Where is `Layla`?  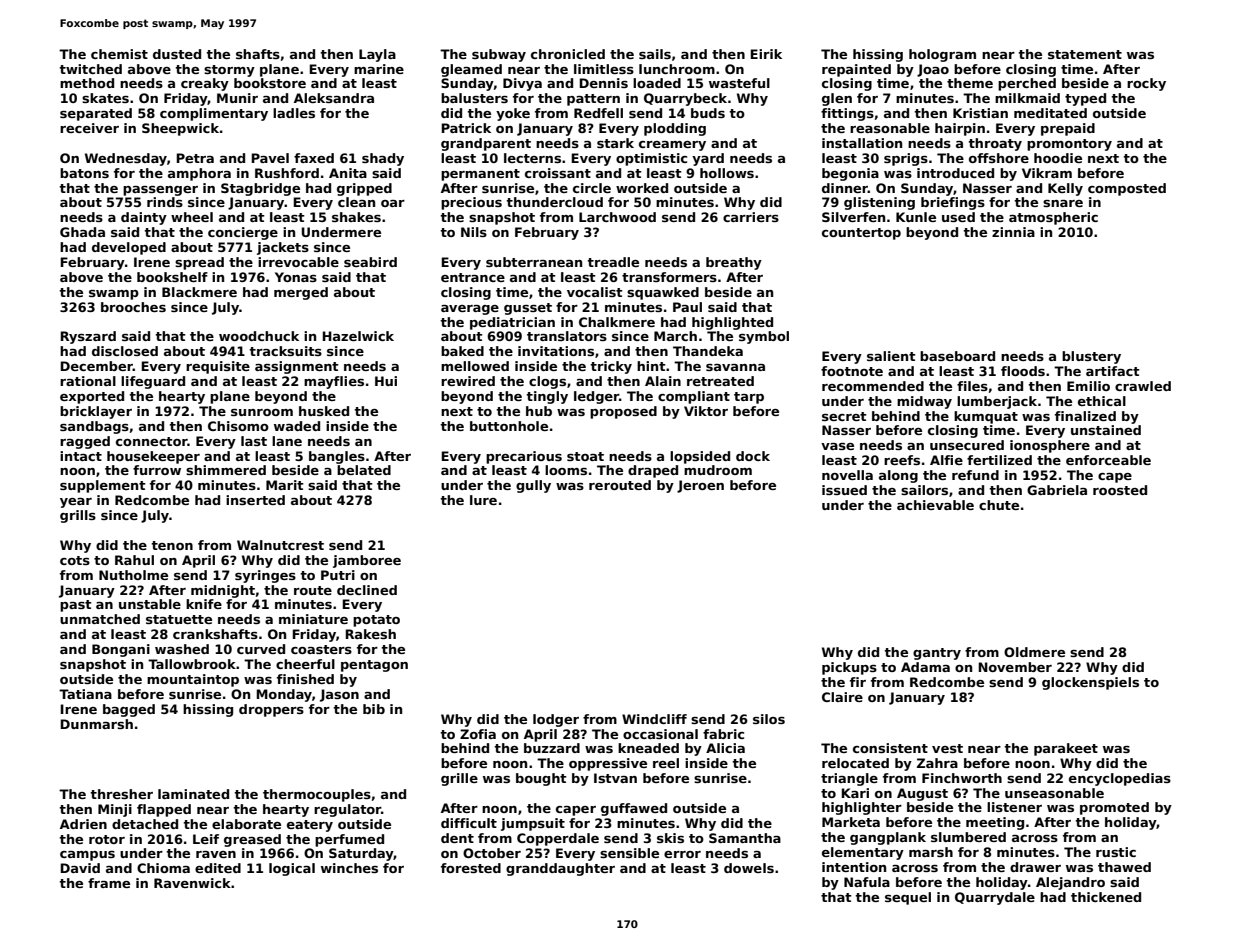 Layla is located at coordinates (377, 55).
